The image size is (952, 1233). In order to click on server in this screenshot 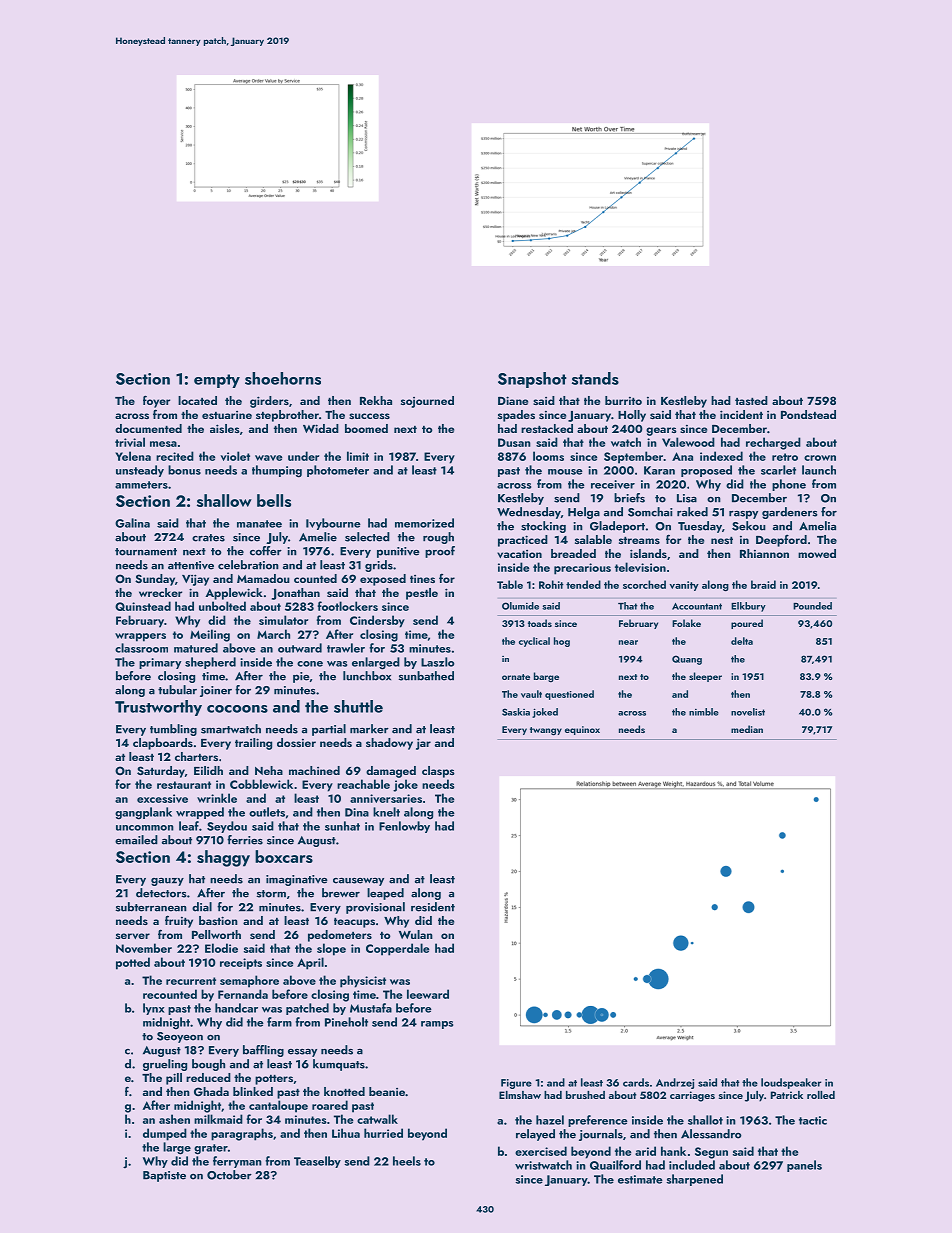, I will do `click(133, 936)`.
